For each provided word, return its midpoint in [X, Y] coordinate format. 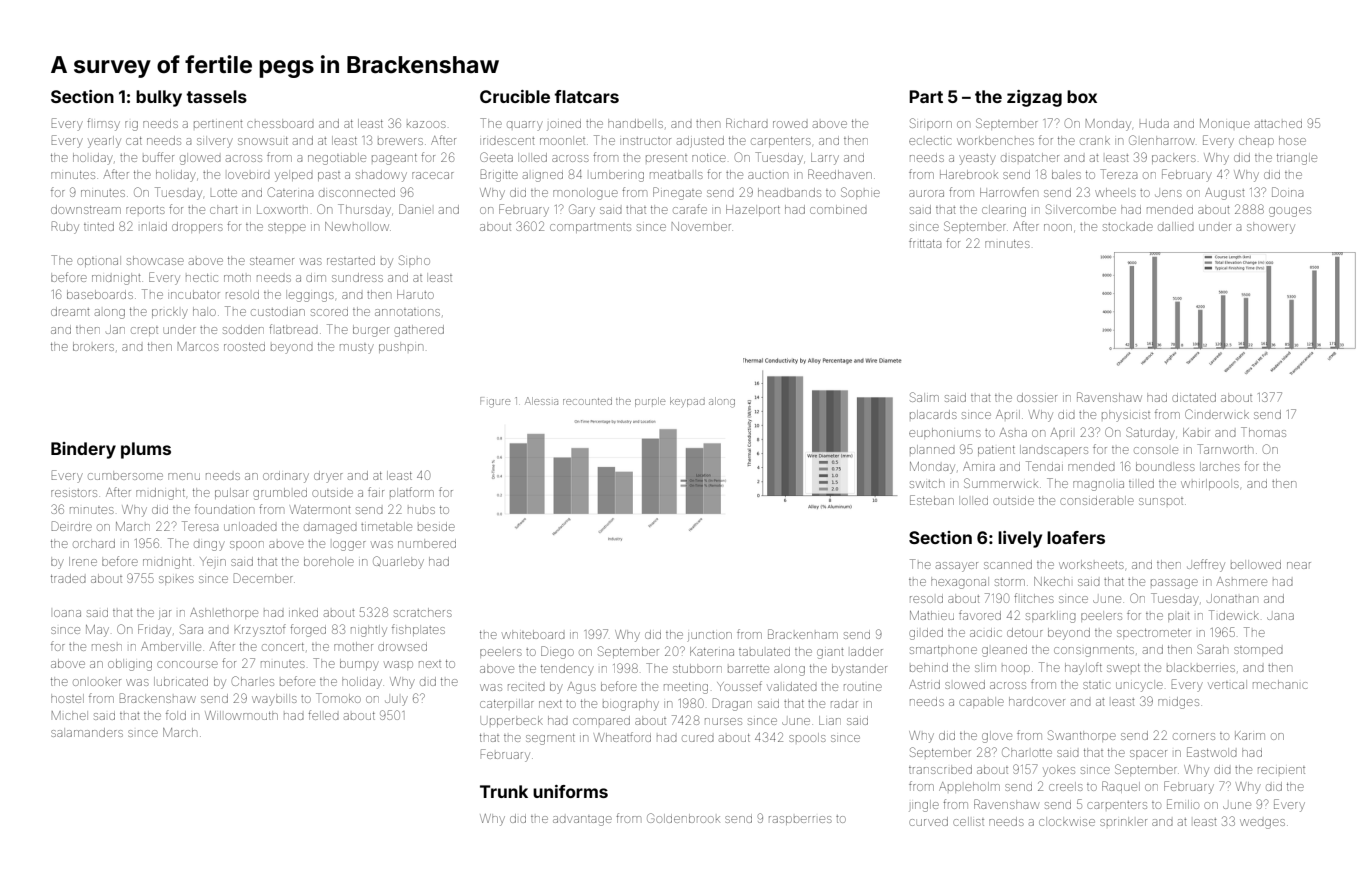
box [1082, 96]
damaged [330, 529]
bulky [159, 98]
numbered [427, 544]
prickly [170, 314]
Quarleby [398, 562]
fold [176, 715]
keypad [687, 402]
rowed [790, 124]
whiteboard [533, 634]
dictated [1194, 397]
